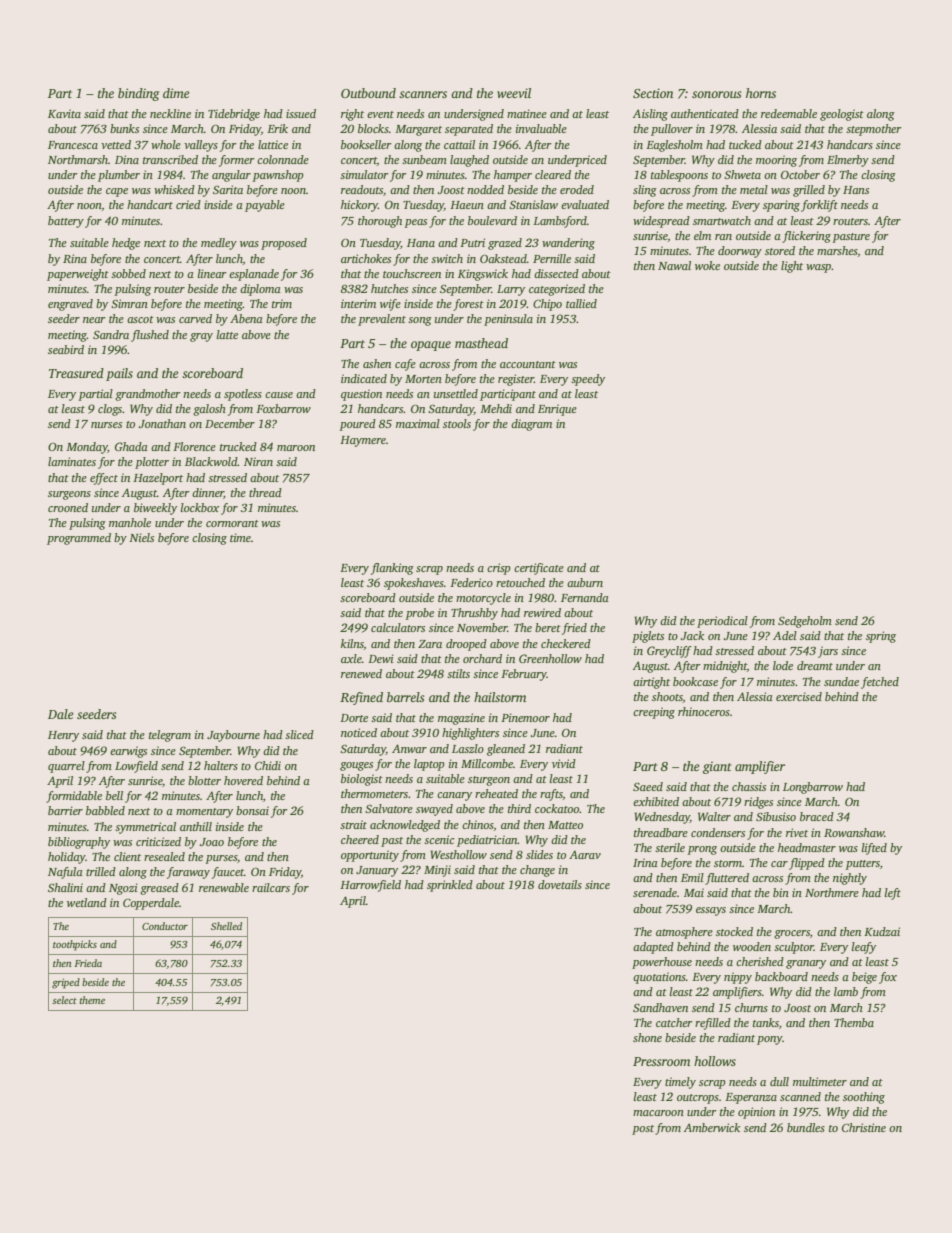  Describe the element at coordinates (174, 189) in the page. I see `whisked` at that location.
